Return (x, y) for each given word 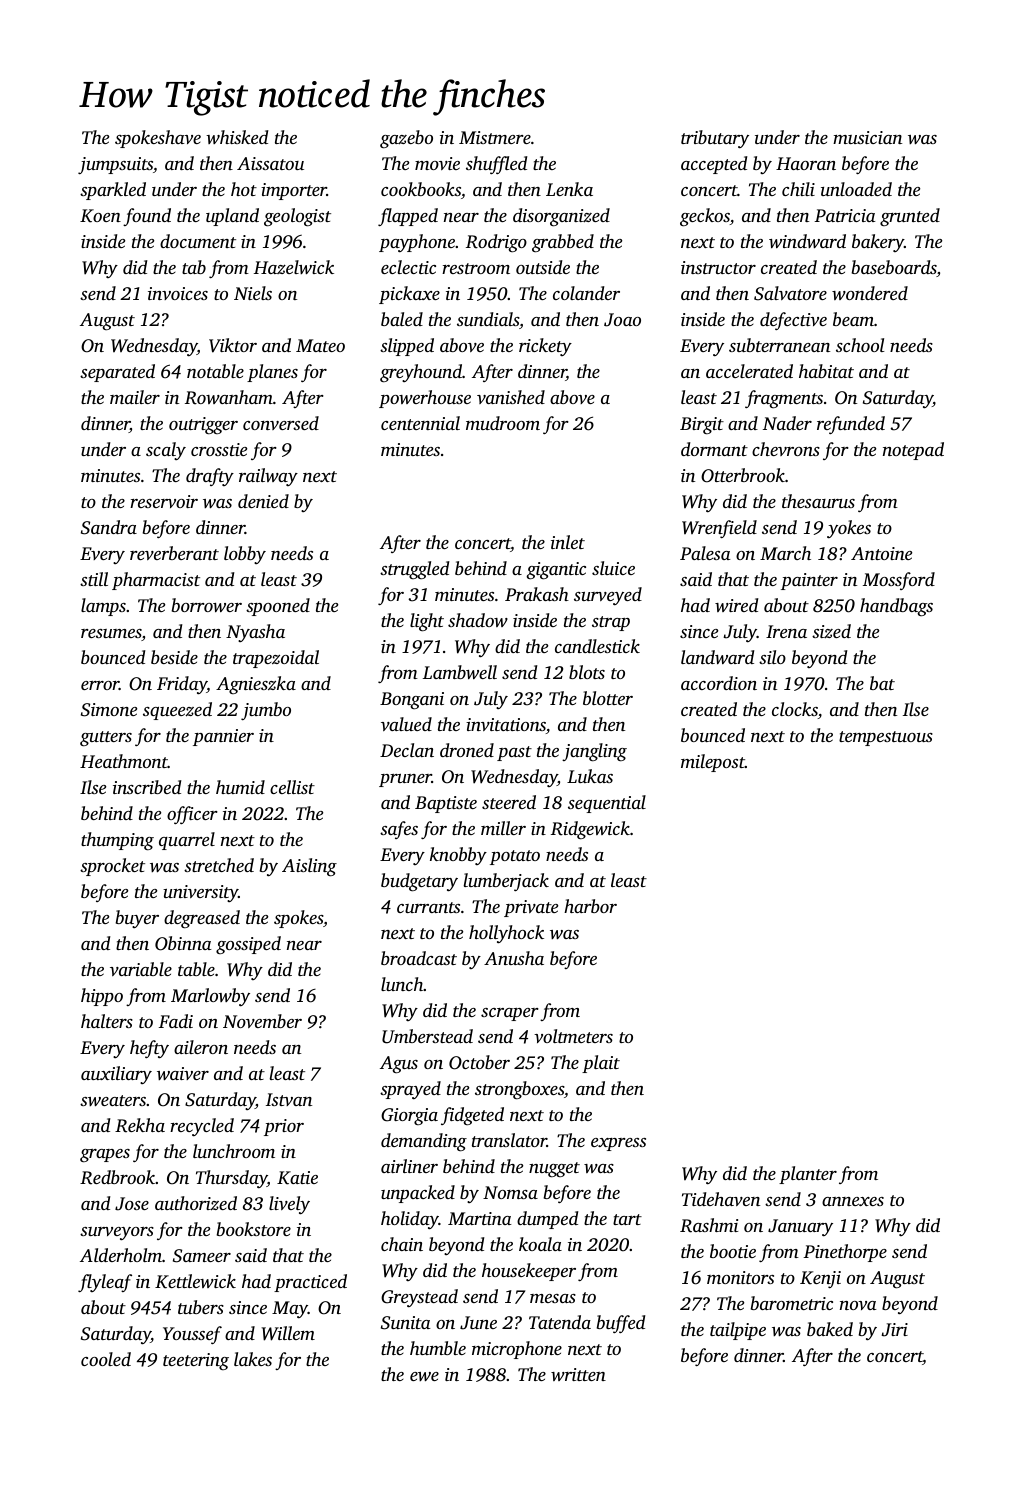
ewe (424, 1376)
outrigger (203, 426)
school (860, 345)
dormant (714, 449)
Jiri (894, 1330)
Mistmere (495, 137)
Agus (399, 1064)
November (262, 1021)
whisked (237, 137)
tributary (715, 139)
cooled (106, 1359)
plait (601, 1064)
